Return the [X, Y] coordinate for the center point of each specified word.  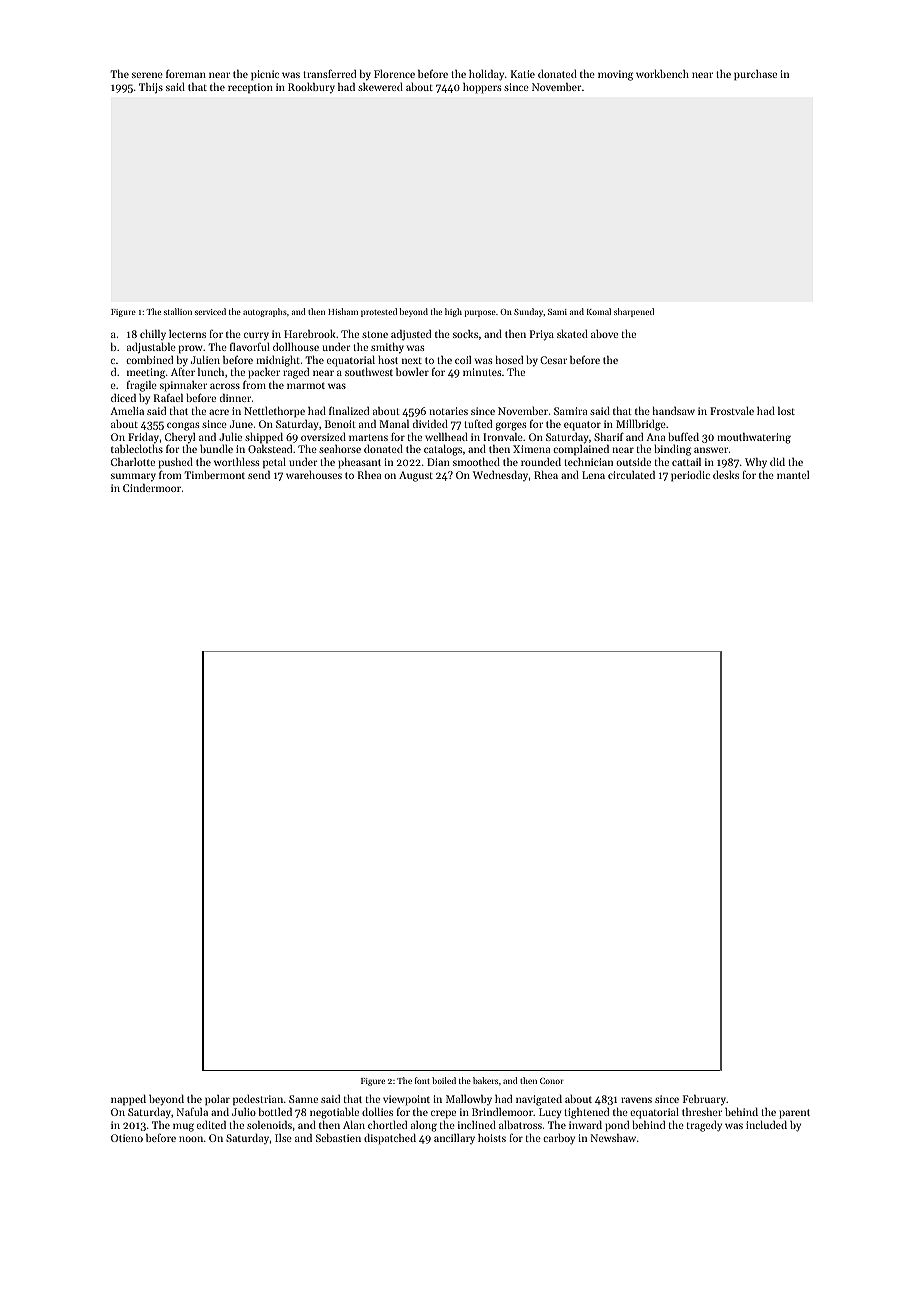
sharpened [634, 312]
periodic [690, 476]
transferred [329, 73]
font [422, 1080]
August [416, 476]
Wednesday [500, 475]
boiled [444, 1080]
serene [147, 75]
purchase [755, 75]
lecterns [187, 334]
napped [128, 1100]
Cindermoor [152, 487]
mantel [793, 475]
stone [375, 334]
